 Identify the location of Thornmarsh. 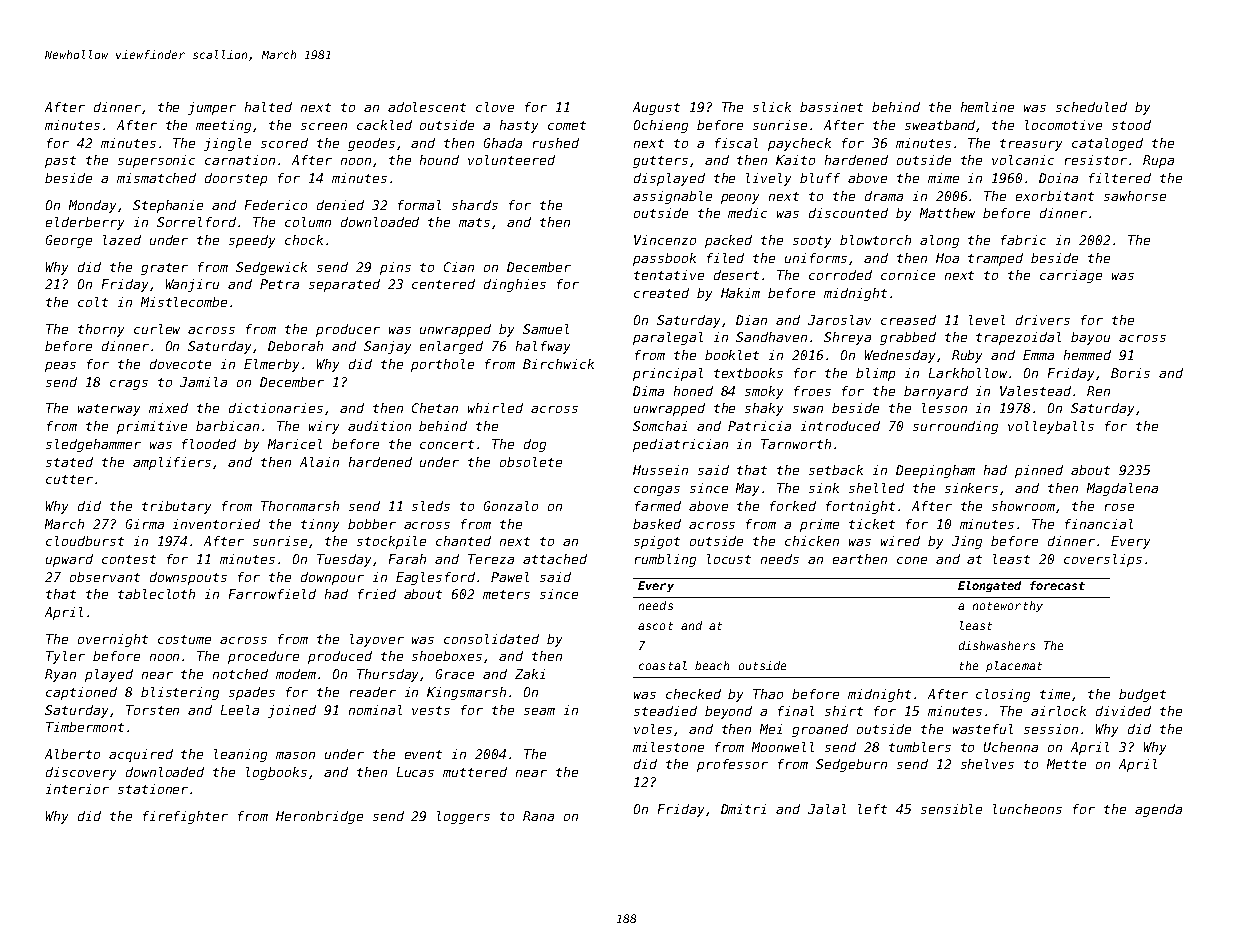
(300, 506).
